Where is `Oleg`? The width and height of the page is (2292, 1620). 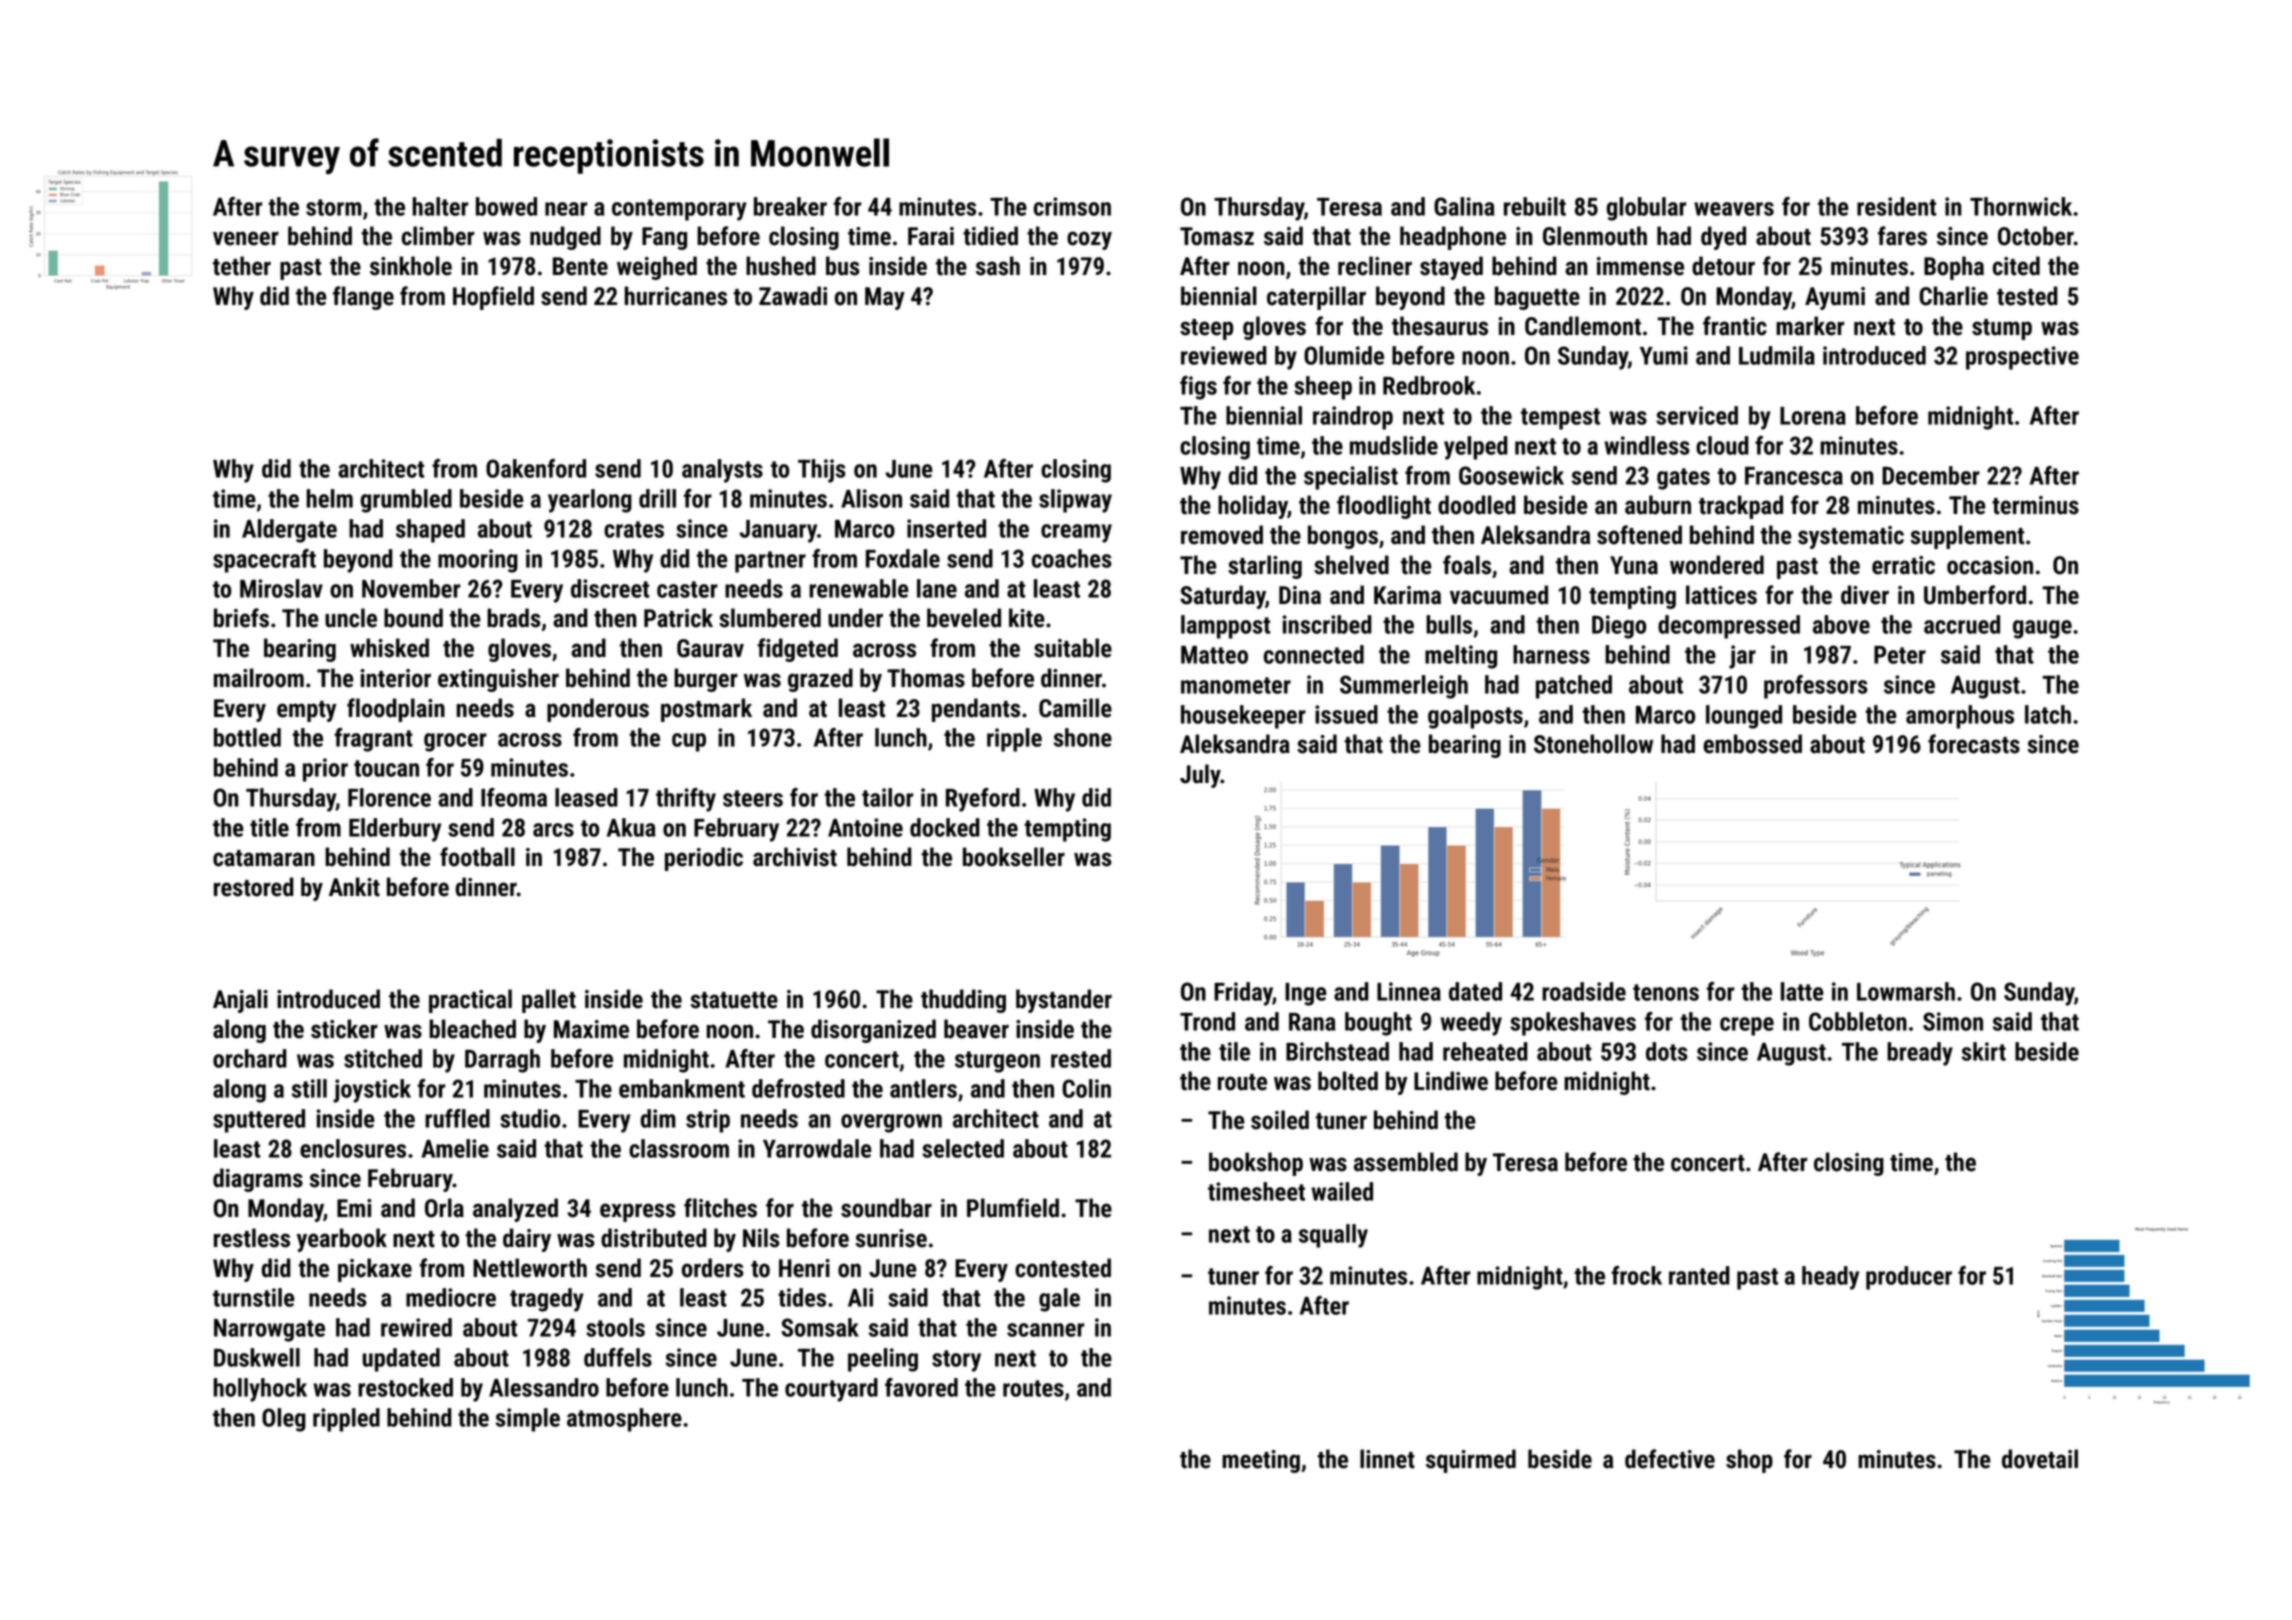 Oleg is located at coordinates (284, 1420).
